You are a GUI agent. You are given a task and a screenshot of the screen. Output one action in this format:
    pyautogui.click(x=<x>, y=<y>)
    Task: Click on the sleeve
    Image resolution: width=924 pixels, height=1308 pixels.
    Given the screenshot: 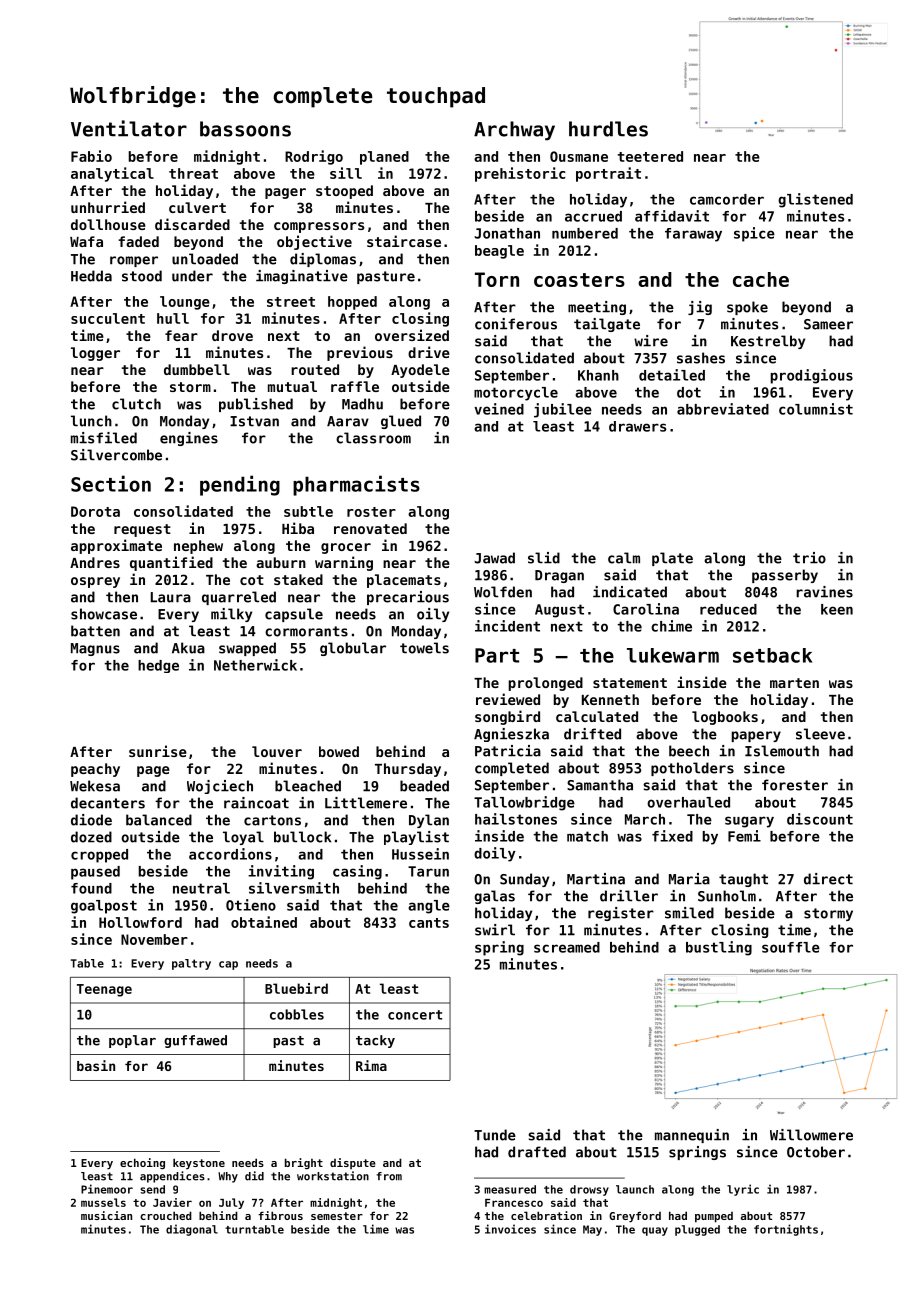 What is the action you would take?
    pyautogui.click(x=820, y=734)
